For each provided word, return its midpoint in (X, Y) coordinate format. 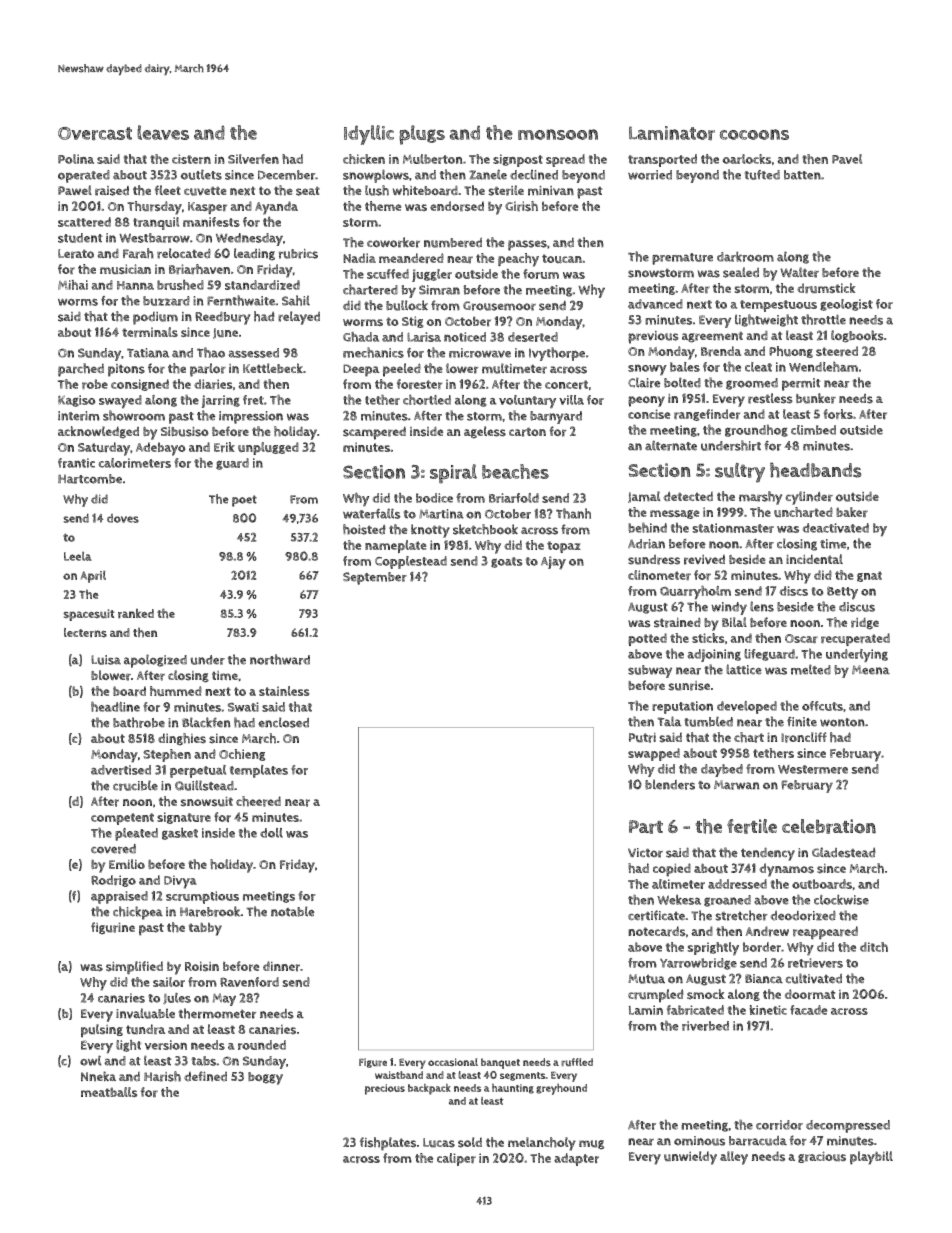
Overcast (95, 133)
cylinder (809, 498)
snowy (647, 370)
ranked (136, 613)
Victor (645, 853)
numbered (453, 242)
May (224, 999)
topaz (564, 547)
